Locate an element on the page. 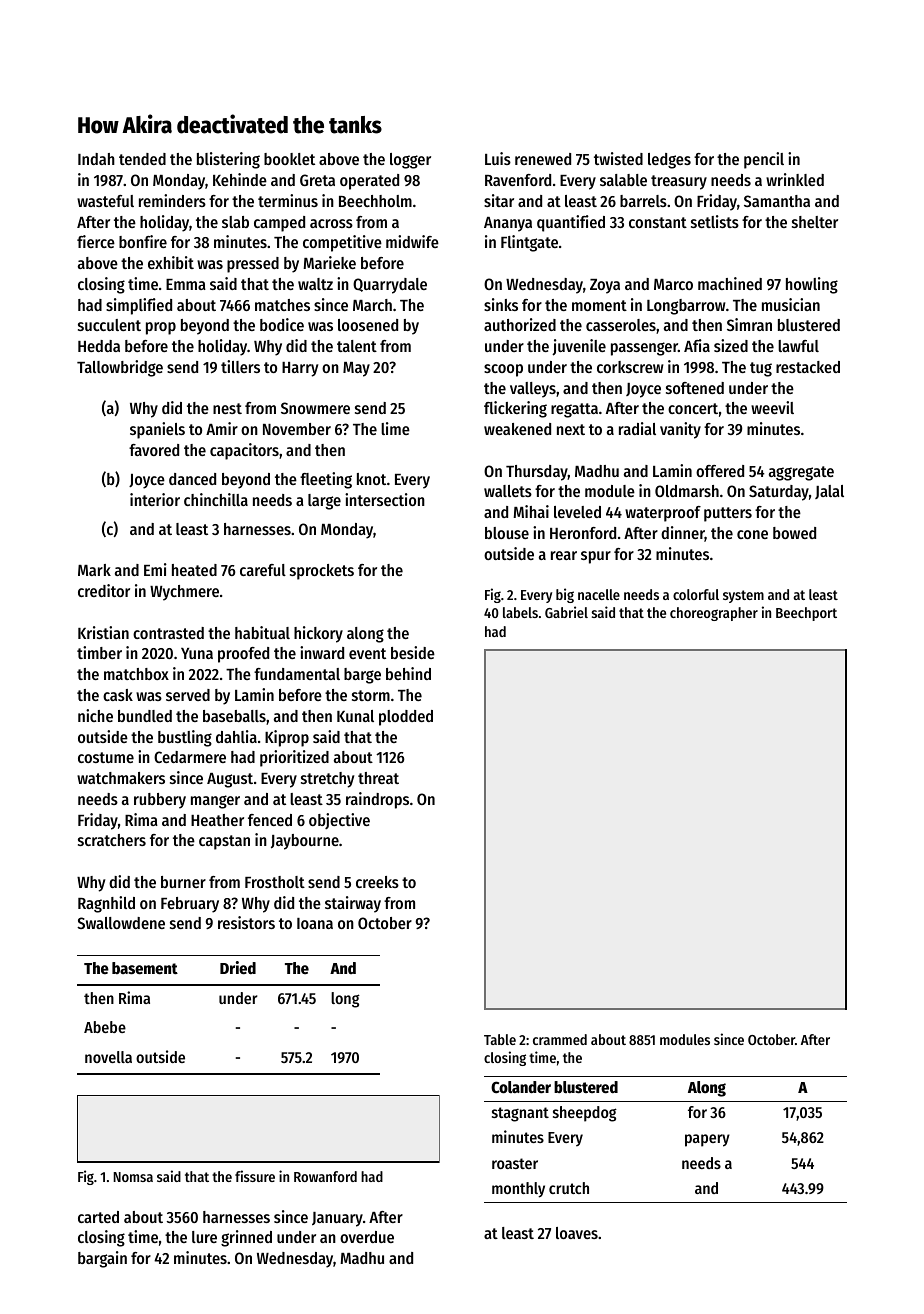  Table is located at coordinates (500, 1039).
